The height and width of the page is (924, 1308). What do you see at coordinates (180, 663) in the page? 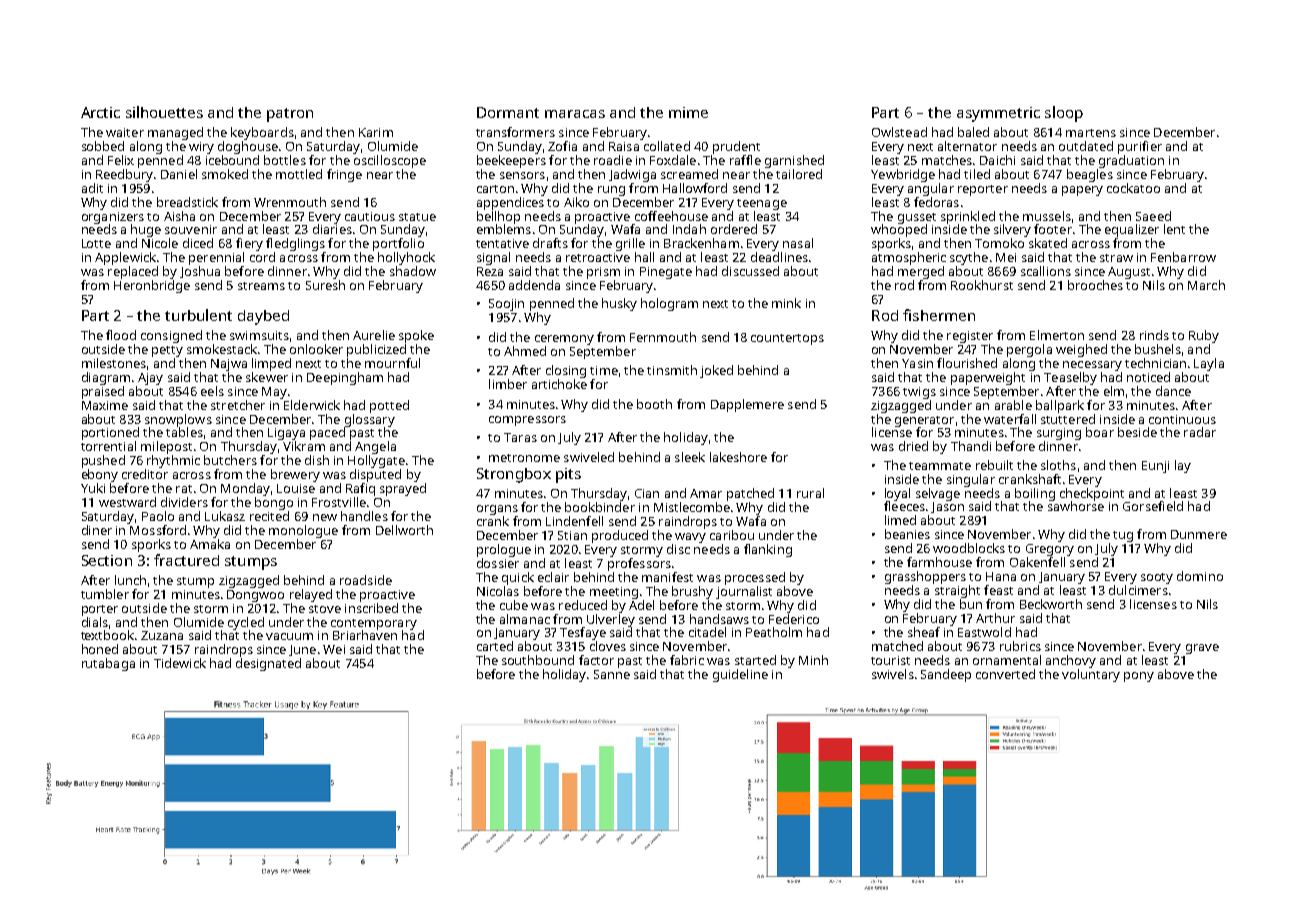
I see `Tidewick` at bounding box center [180, 663].
